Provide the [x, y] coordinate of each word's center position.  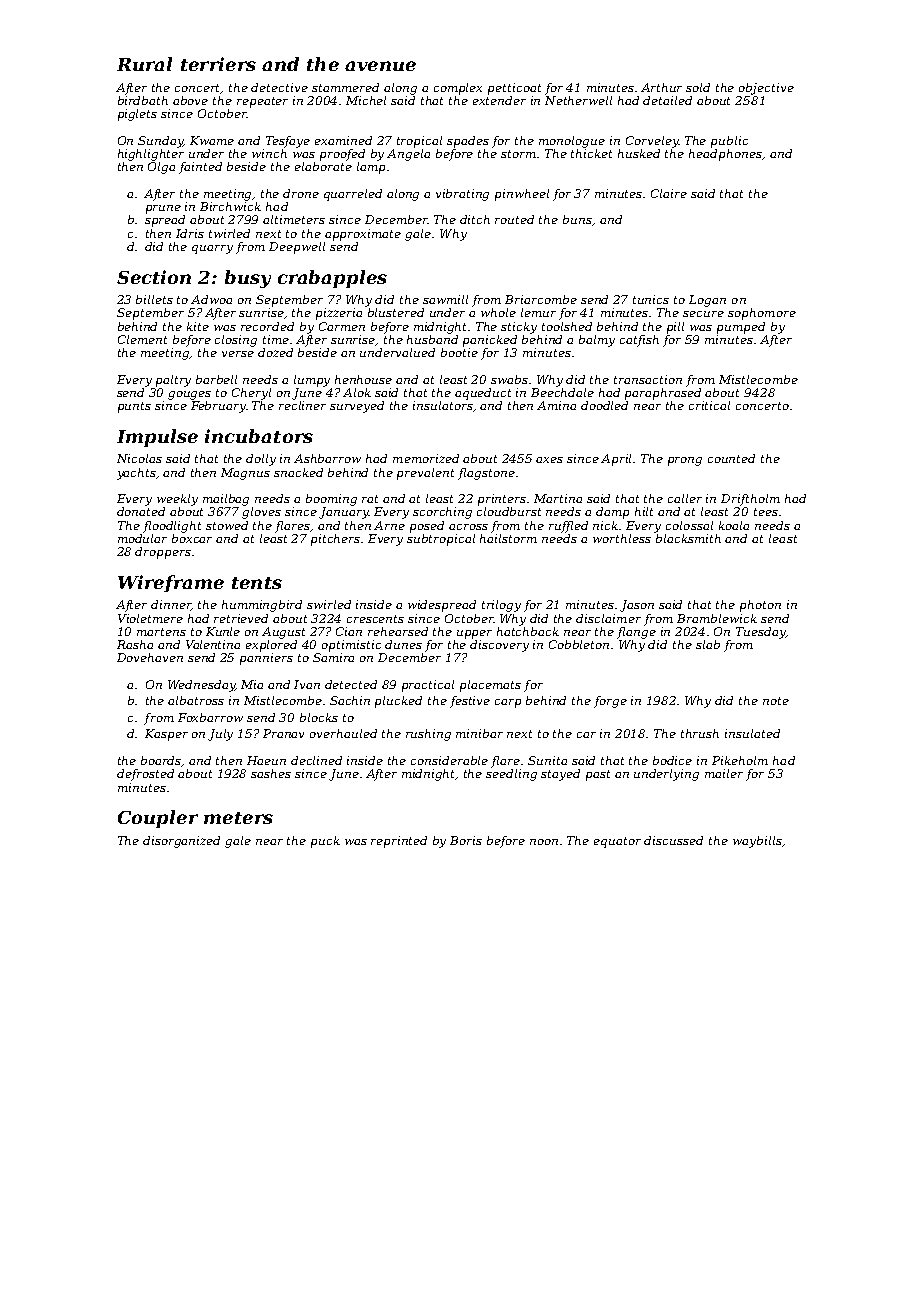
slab [708, 644]
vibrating [462, 195]
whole [498, 312]
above [190, 100]
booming [331, 500]
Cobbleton [579, 644]
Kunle [223, 631]
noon [544, 842]
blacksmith [688, 538]
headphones [725, 155]
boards [161, 761]
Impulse [157, 438]
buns [577, 219]
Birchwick [230, 206]
